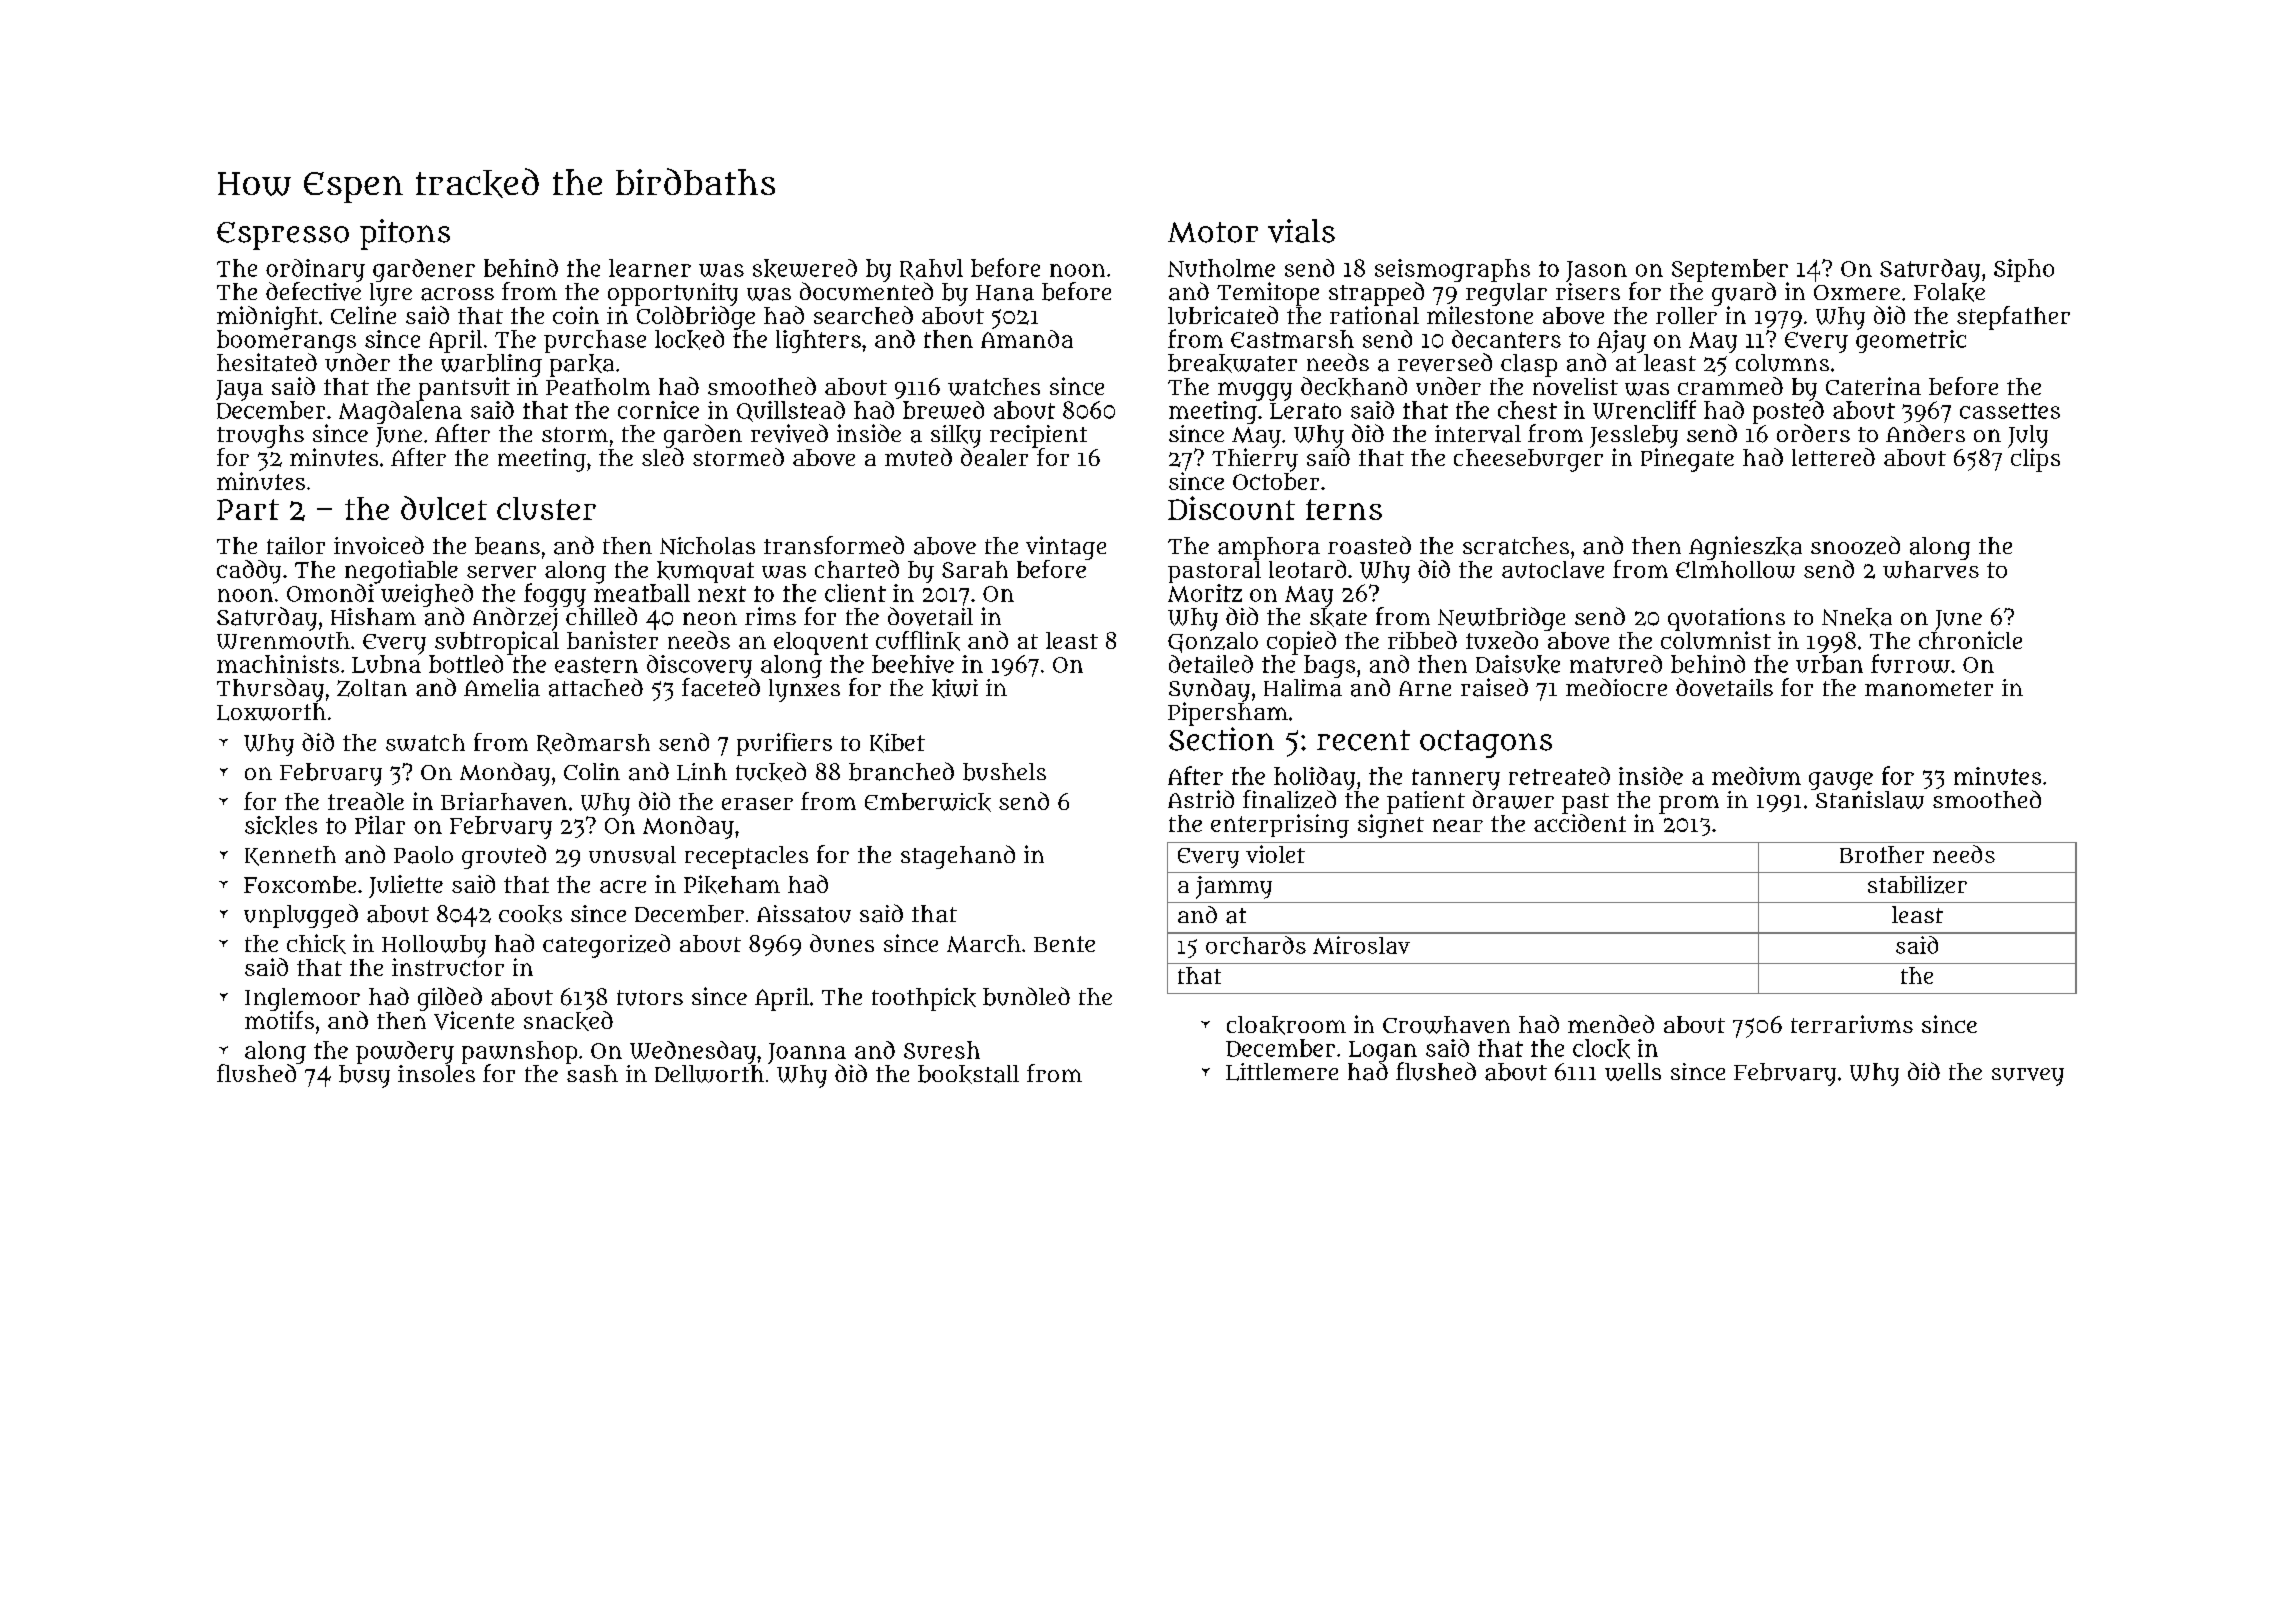 Image resolution: width=2292 pixels, height=1620 pixels. Describe the element at coordinates (364, 1076) in the image. I see `busy` at that location.
